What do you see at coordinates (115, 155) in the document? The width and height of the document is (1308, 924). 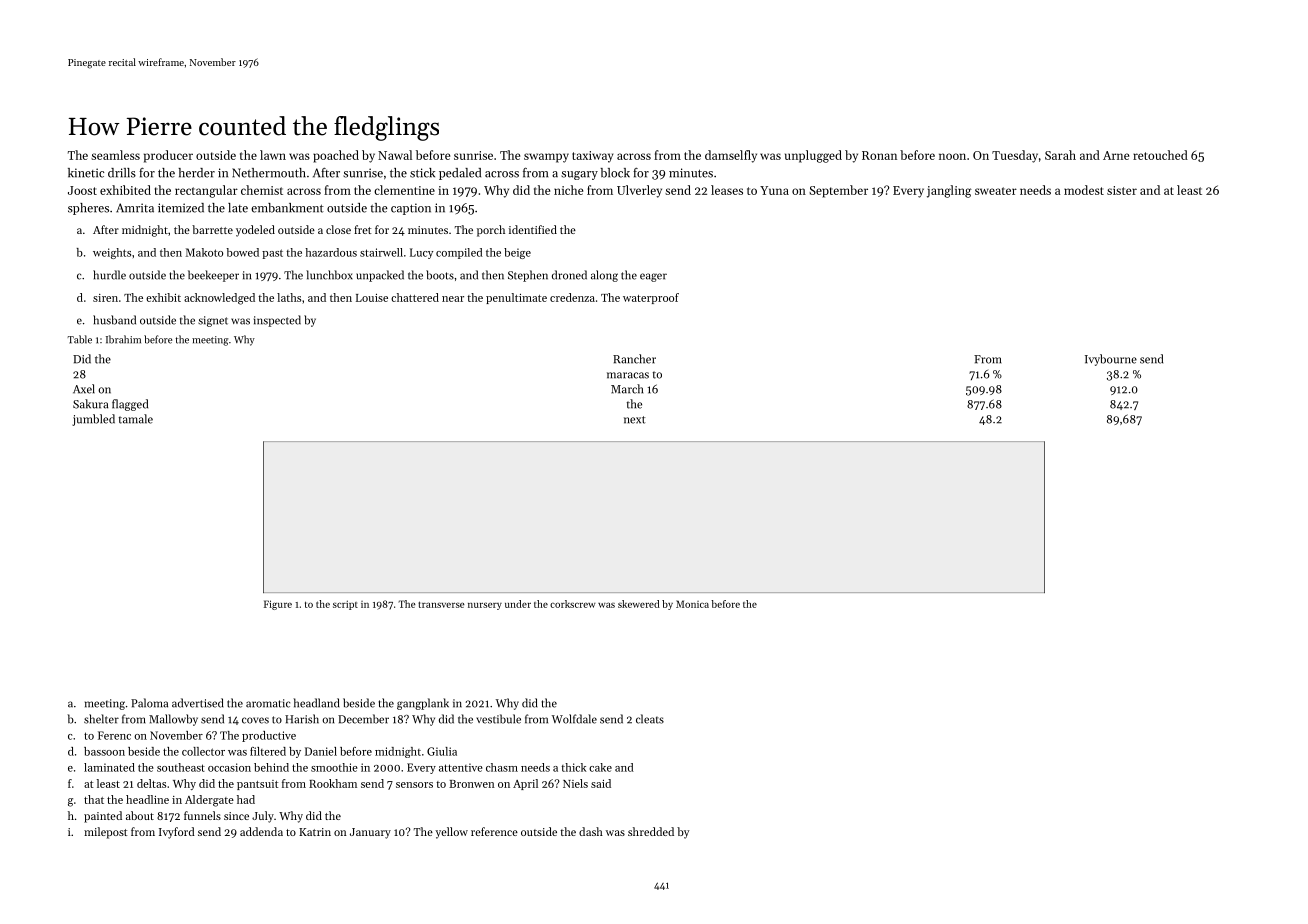 I see `seamless` at bounding box center [115, 155].
